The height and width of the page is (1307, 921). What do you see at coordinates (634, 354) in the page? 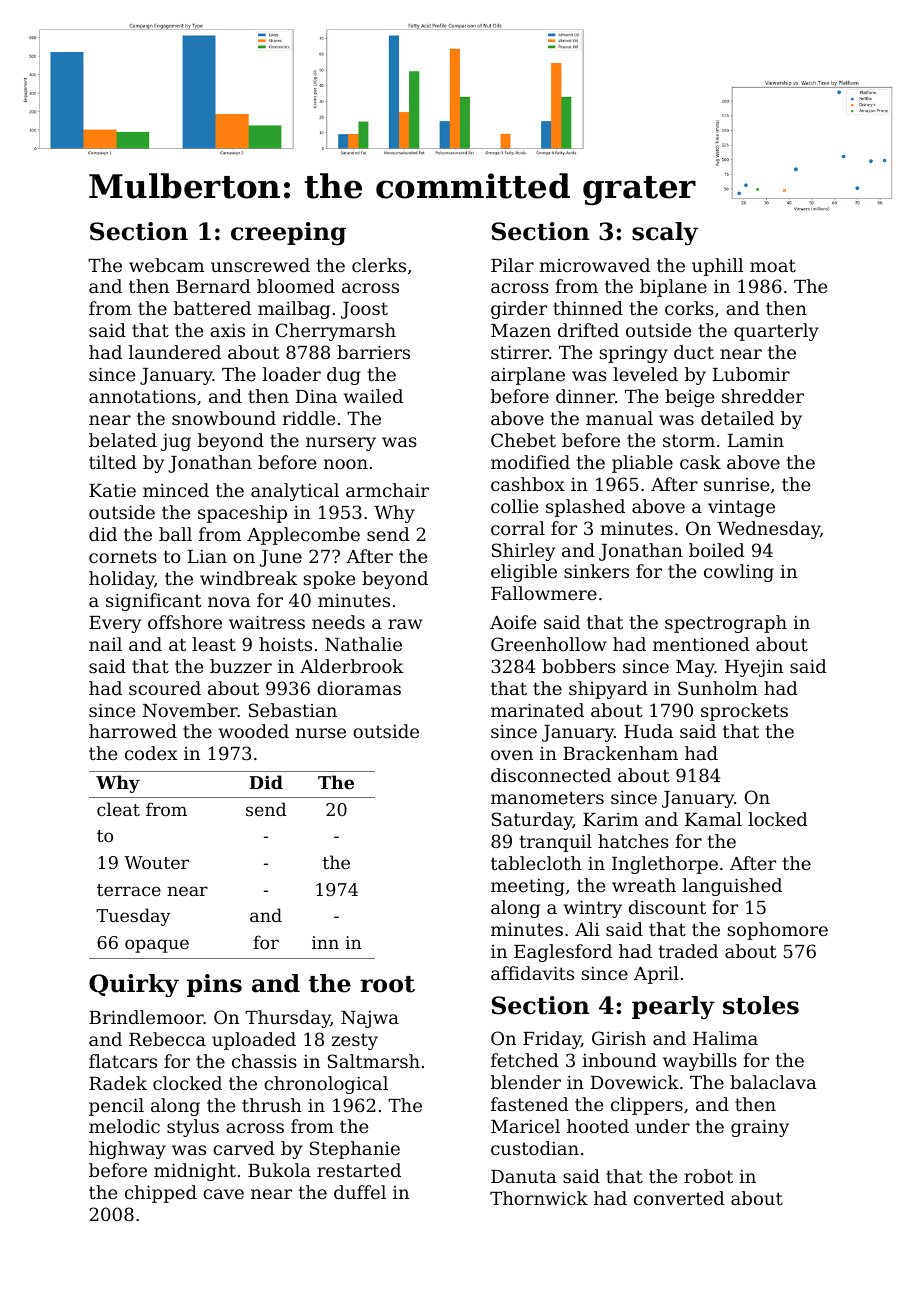
I see `springy` at bounding box center [634, 354].
